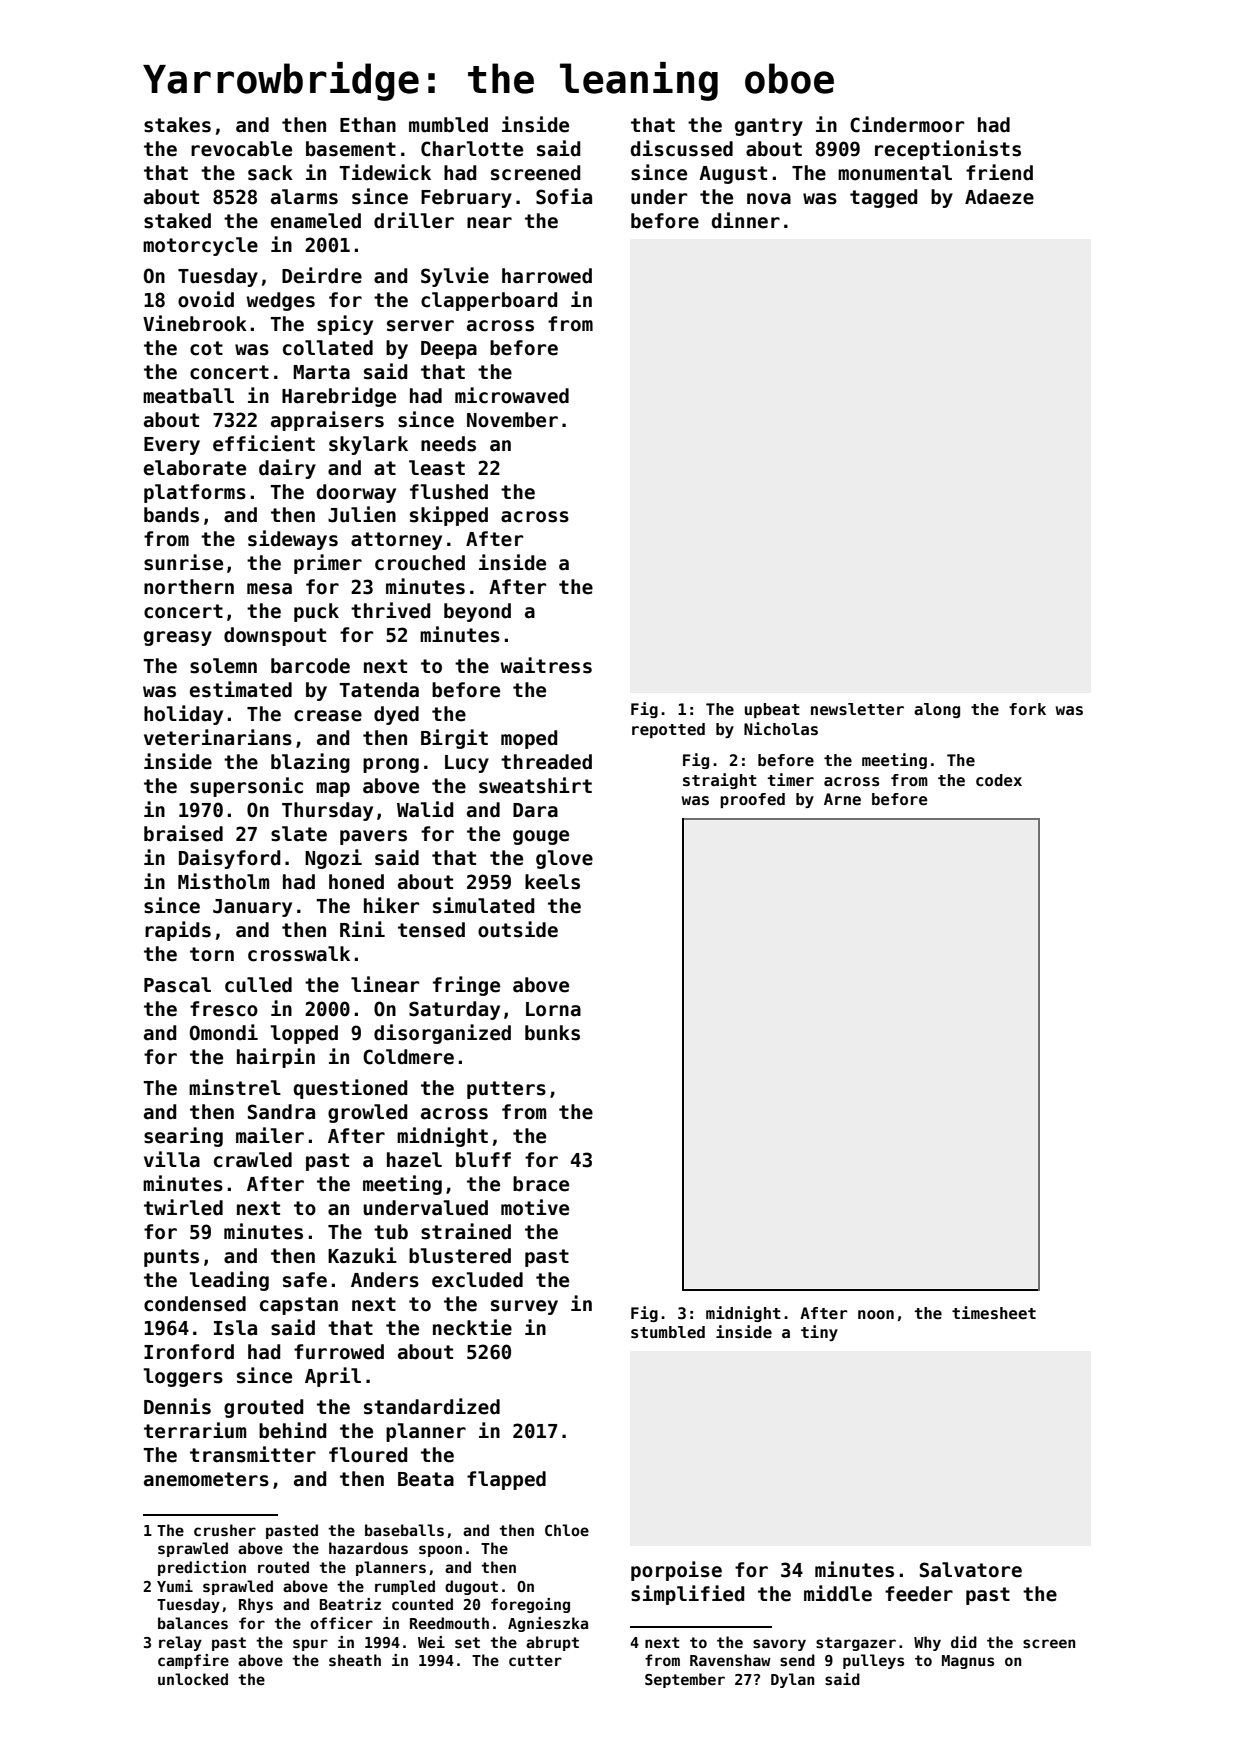  Describe the element at coordinates (971, 1570) in the image. I see `Salvatore` at that location.
